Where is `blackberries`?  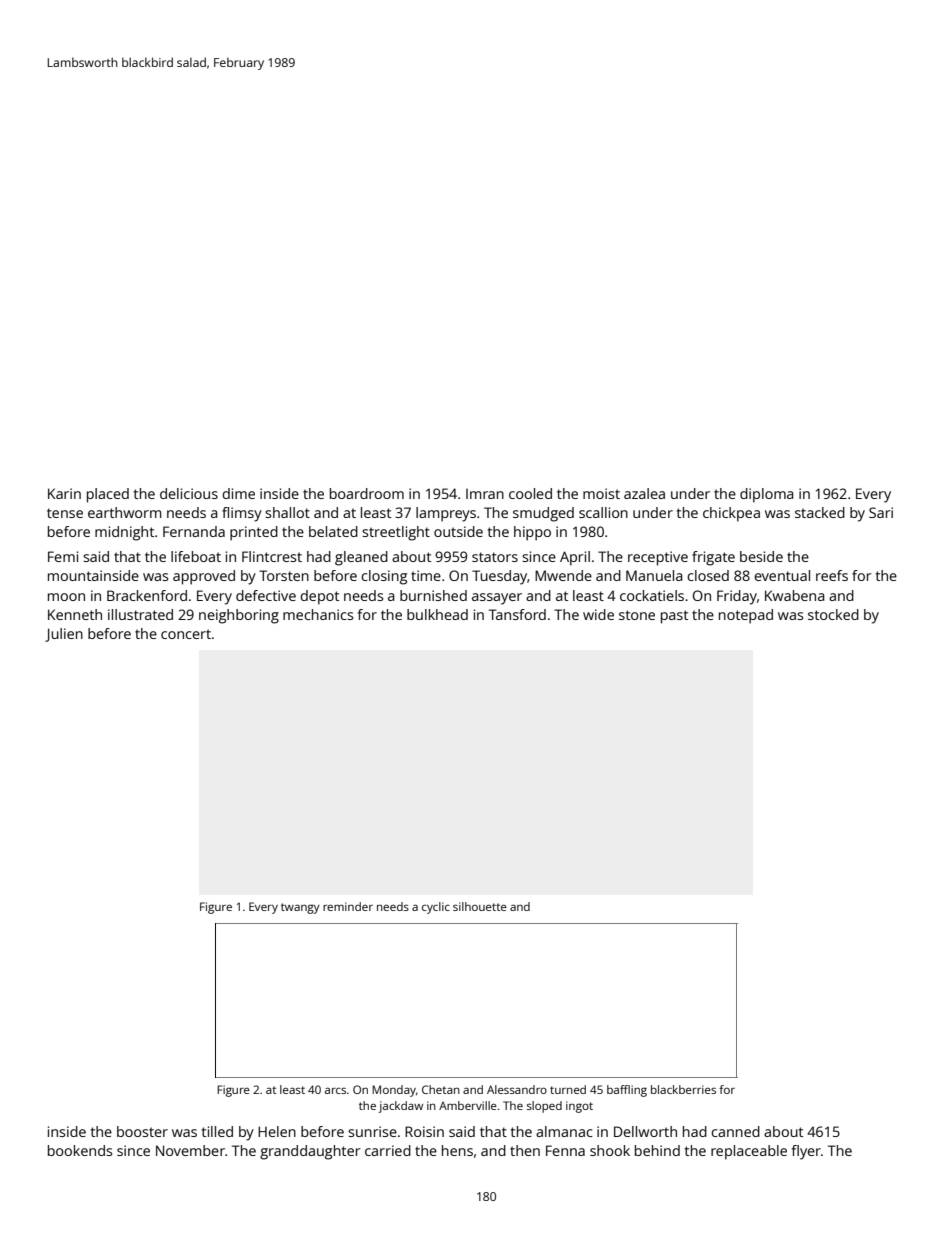
blackberries is located at coordinates (683, 1089).
